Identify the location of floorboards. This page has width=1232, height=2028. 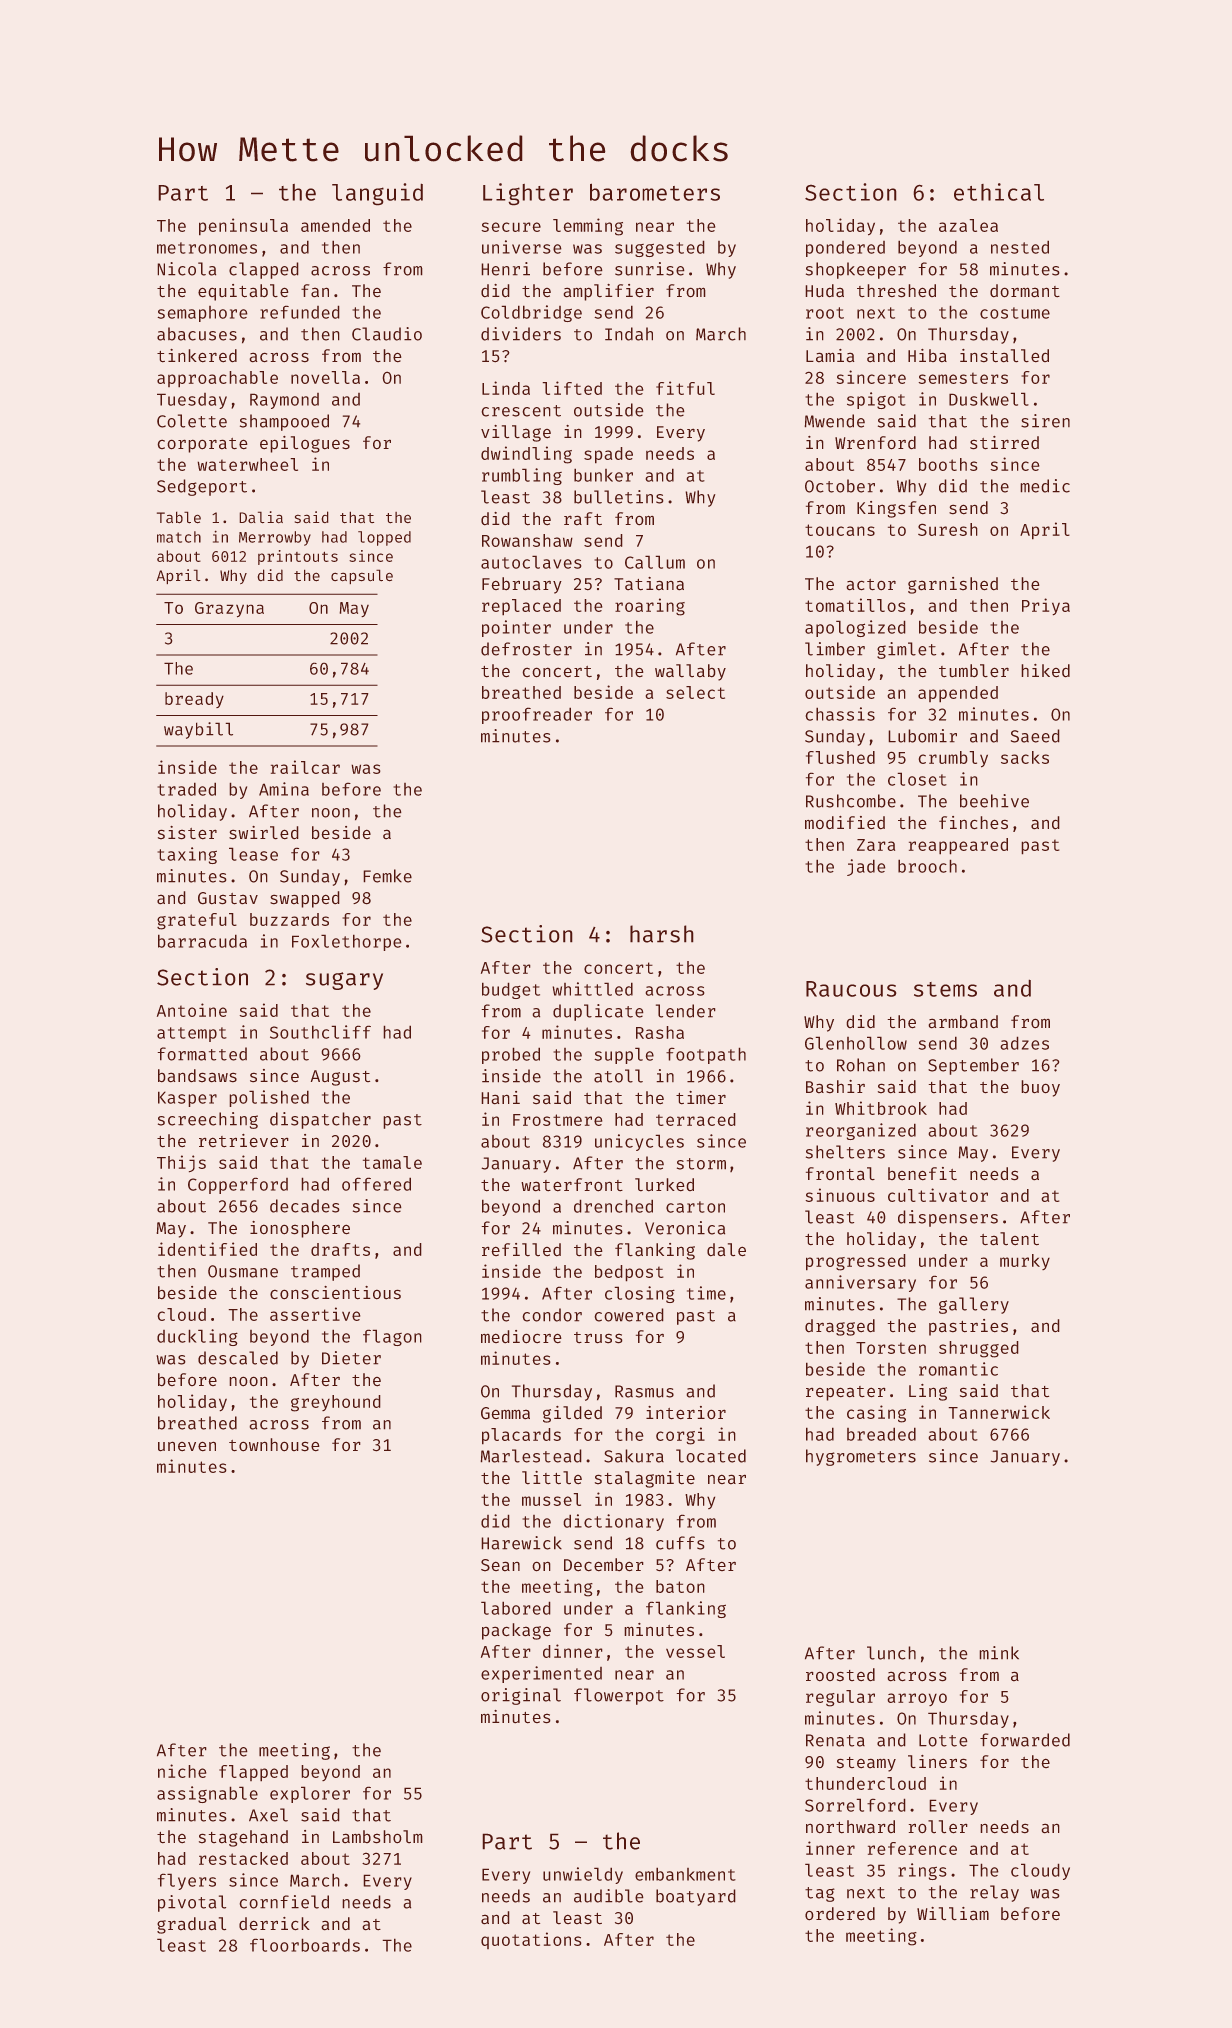
(305, 1945).
